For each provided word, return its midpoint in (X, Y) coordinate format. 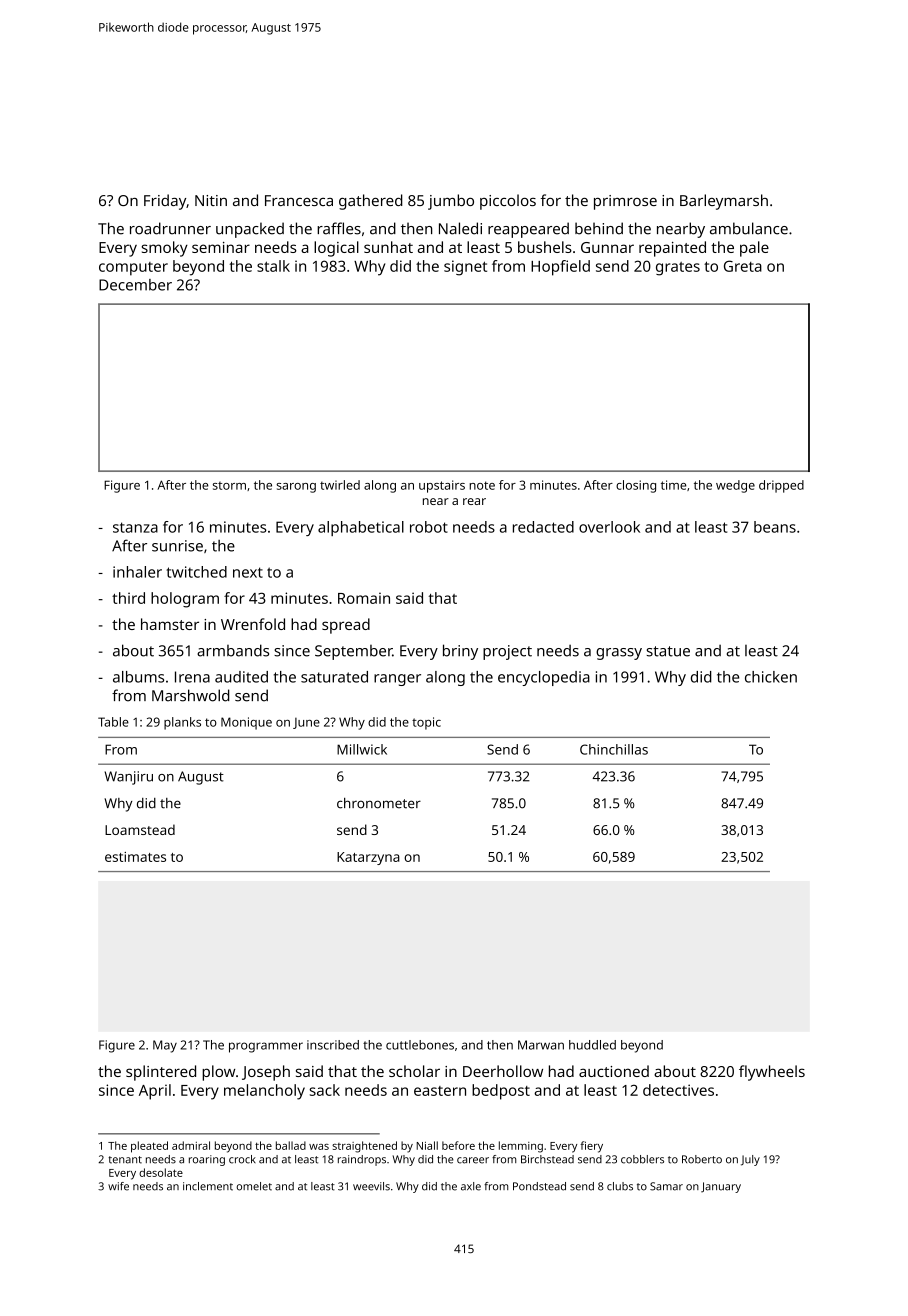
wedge (735, 486)
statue (668, 651)
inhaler (137, 572)
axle (471, 1186)
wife (118, 1186)
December (135, 285)
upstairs (442, 486)
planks (182, 723)
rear (474, 501)
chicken (771, 677)
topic (426, 723)
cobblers (642, 1159)
